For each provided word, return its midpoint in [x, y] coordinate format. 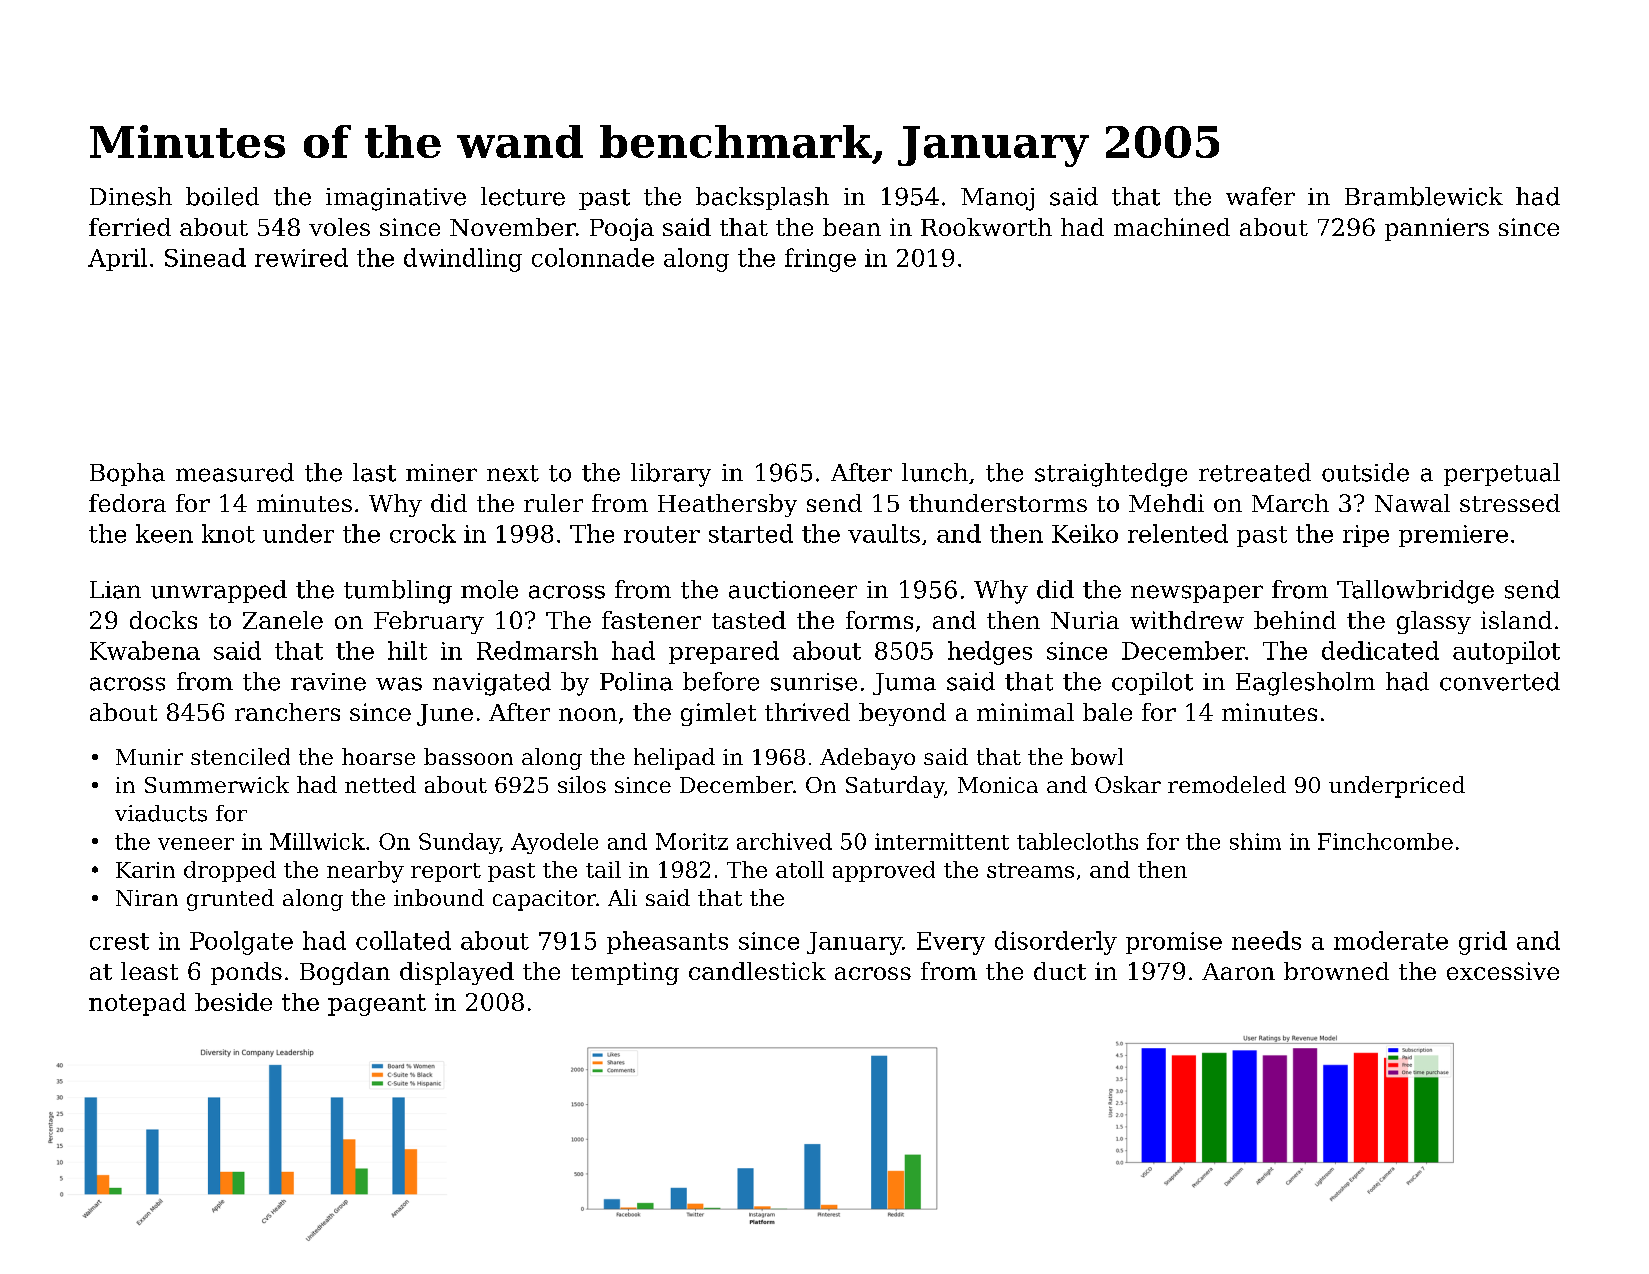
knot [228, 533]
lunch [935, 472]
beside [233, 1002]
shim [1255, 841]
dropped [230, 871]
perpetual [1502, 474]
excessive [1503, 971]
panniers [1437, 229]
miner [441, 473]
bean [852, 227]
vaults [884, 533]
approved [884, 871]
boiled [222, 196]
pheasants [667, 942]
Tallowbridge [1415, 592]
